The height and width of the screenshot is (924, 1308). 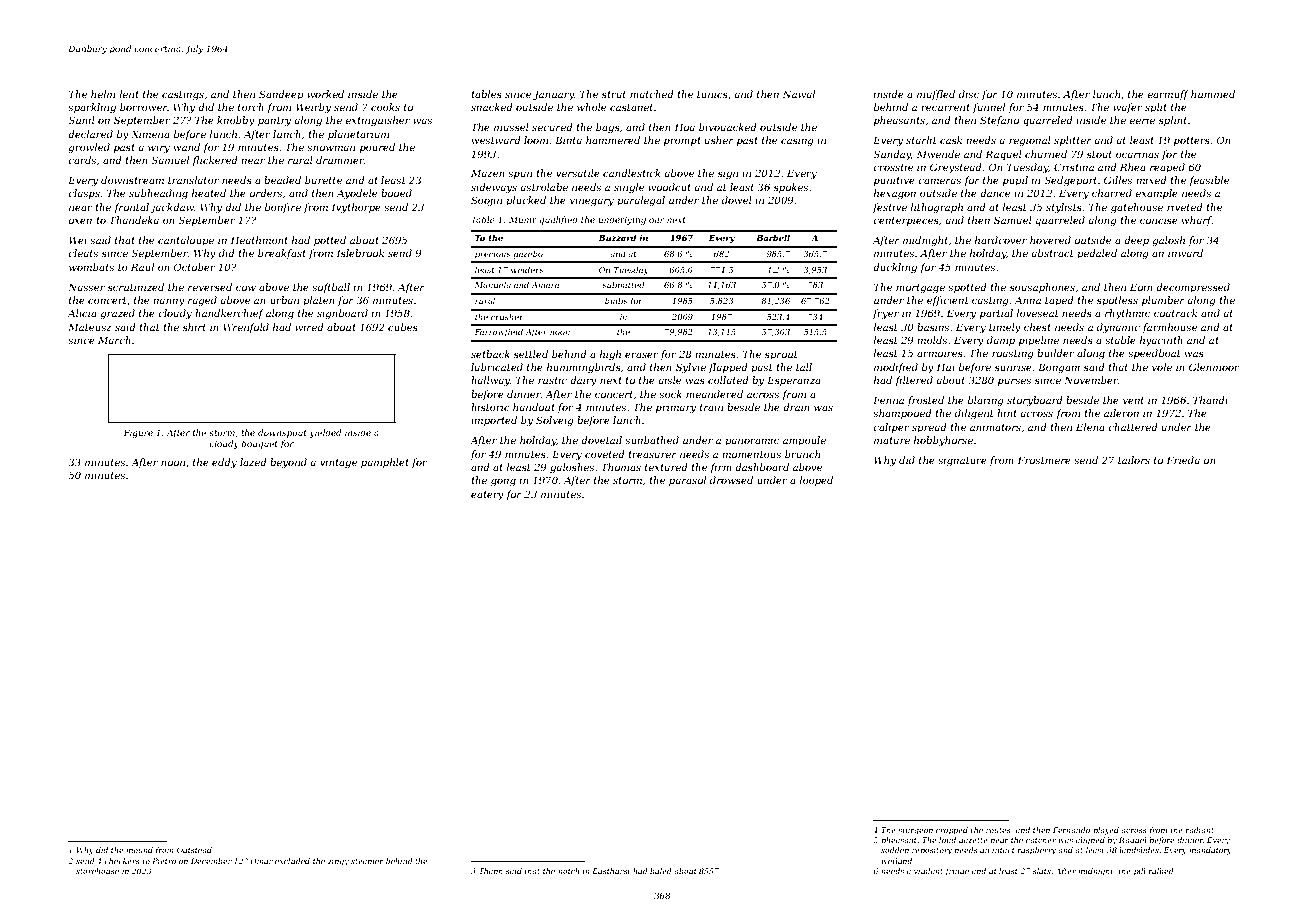 What do you see at coordinates (224, 463) in the screenshot?
I see `eddy` at bounding box center [224, 463].
